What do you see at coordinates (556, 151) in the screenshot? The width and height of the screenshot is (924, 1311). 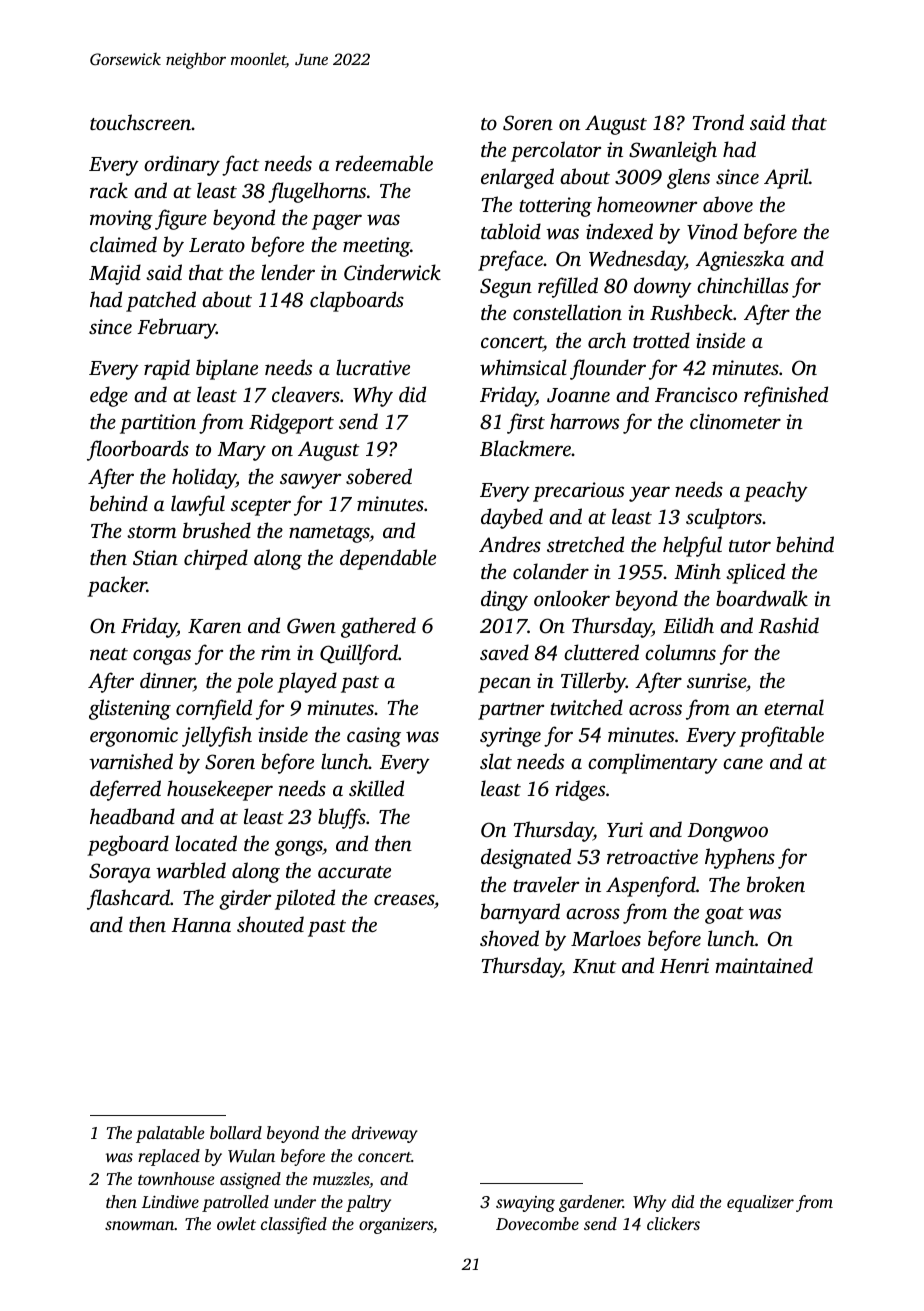 I see `percolator` at bounding box center [556, 151].
